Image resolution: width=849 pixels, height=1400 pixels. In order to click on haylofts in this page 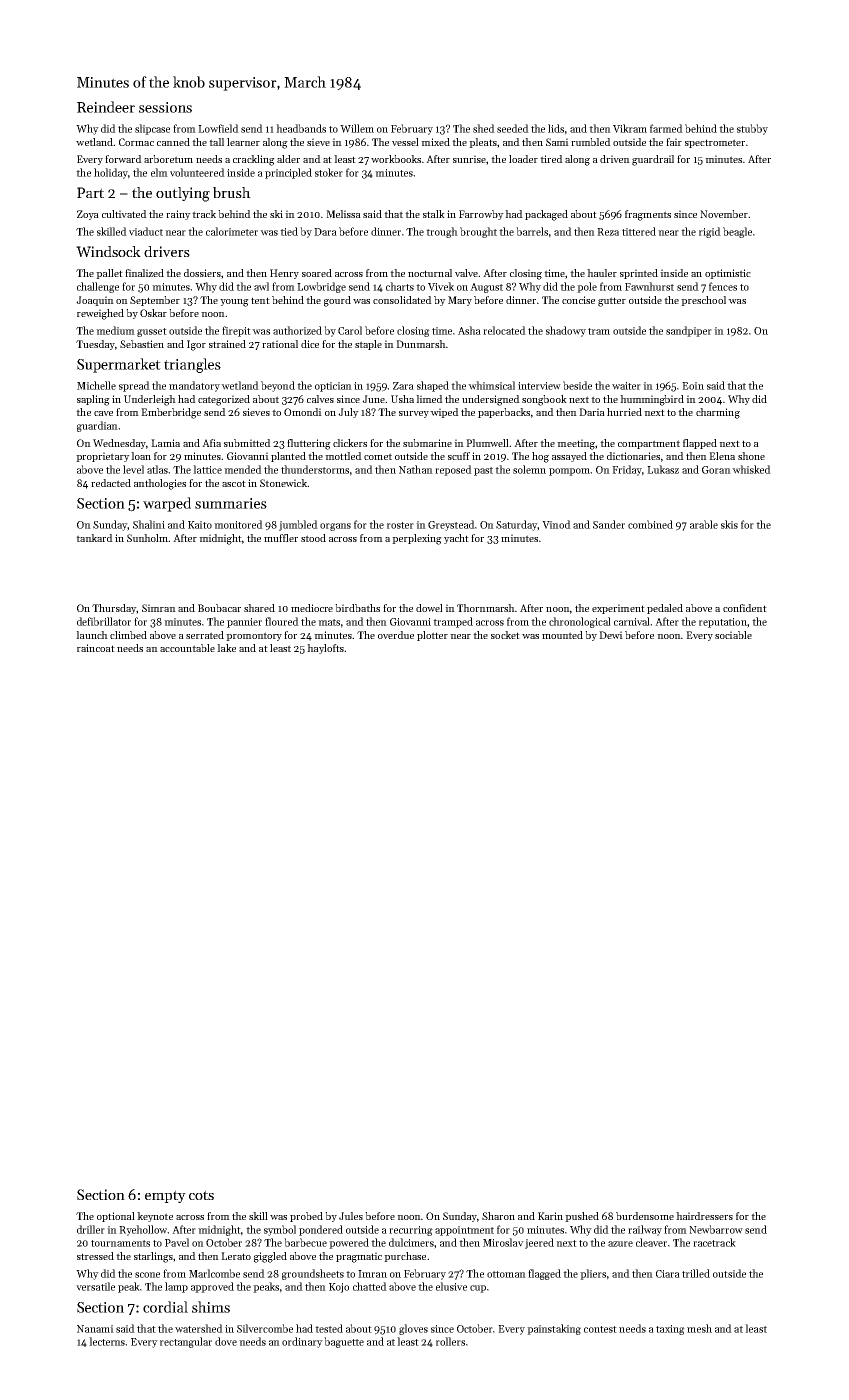, I will do `click(325, 649)`.
